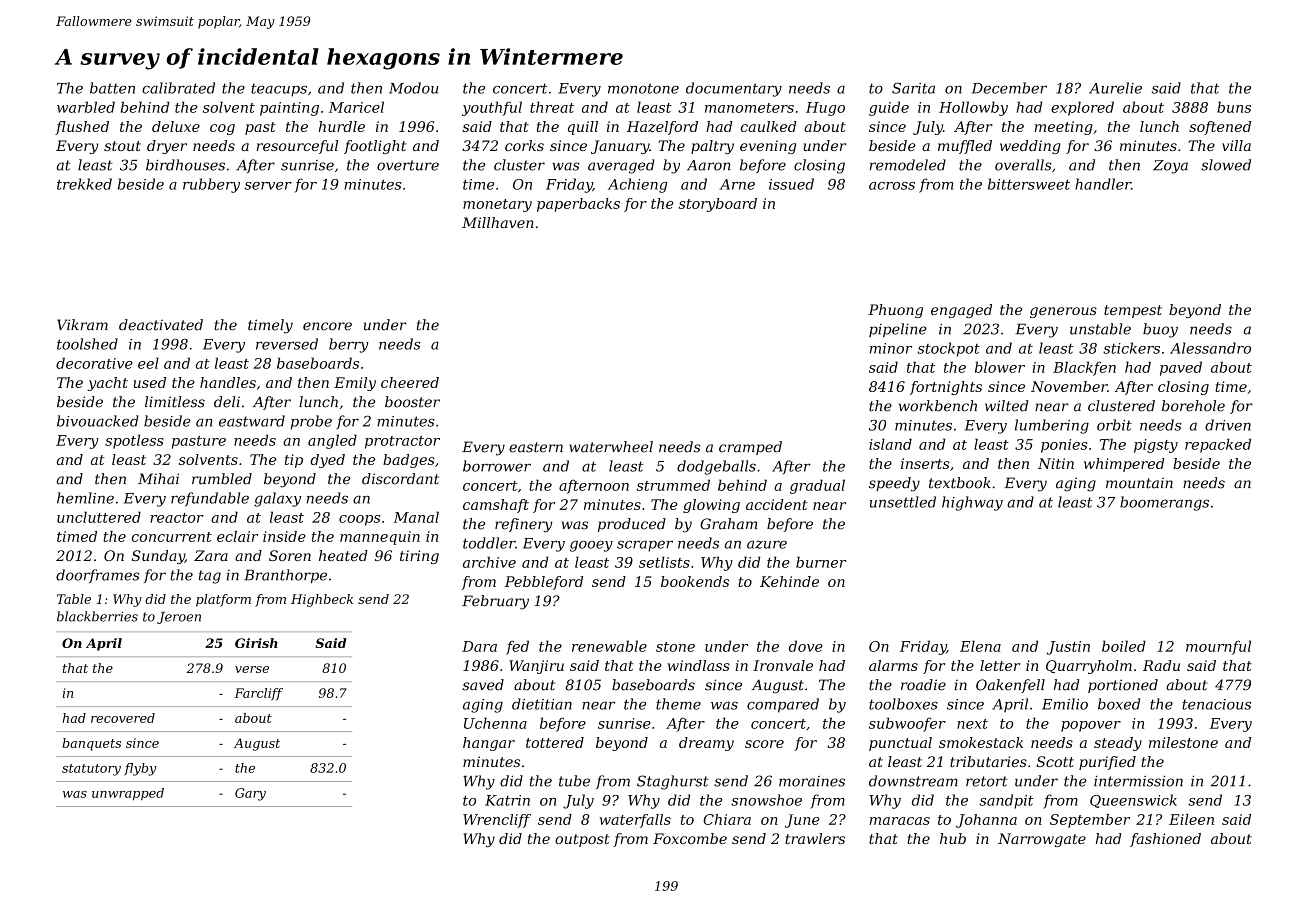 The height and width of the screenshot is (924, 1308). Describe the element at coordinates (777, 504) in the screenshot. I see `accident` at that location.
